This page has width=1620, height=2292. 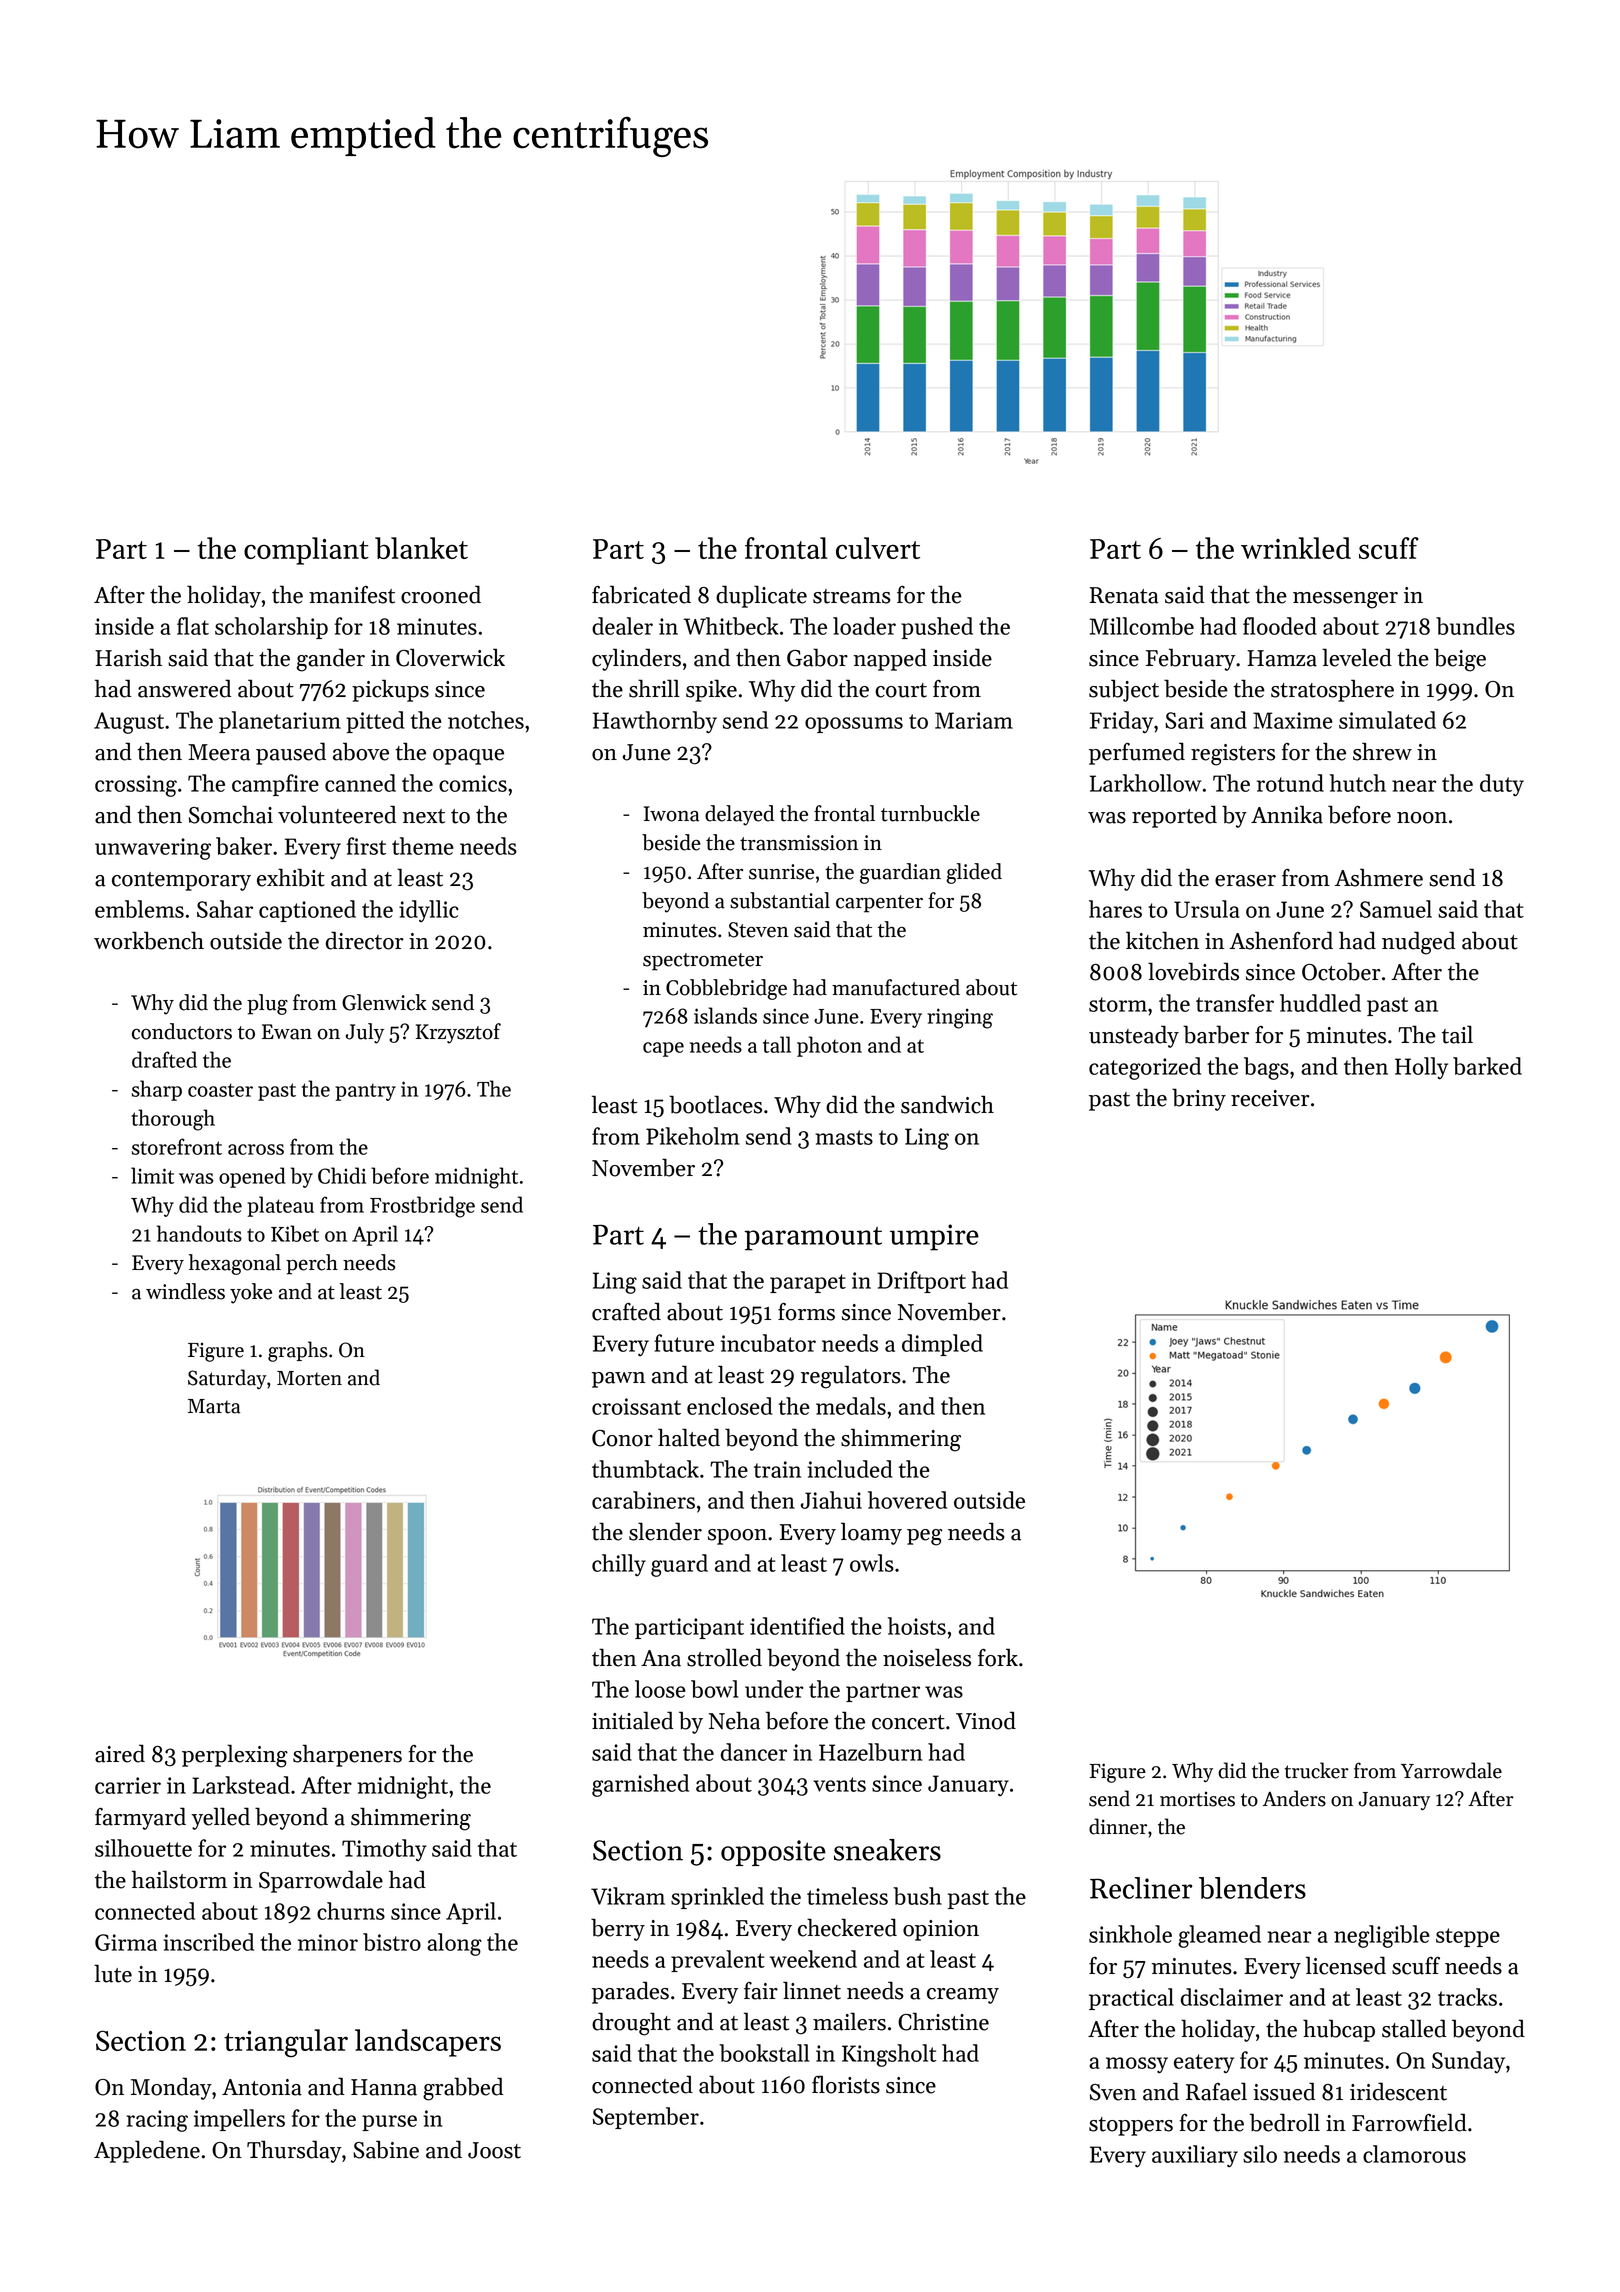 I want to click on barked, so click(x=1487, y=1066).
